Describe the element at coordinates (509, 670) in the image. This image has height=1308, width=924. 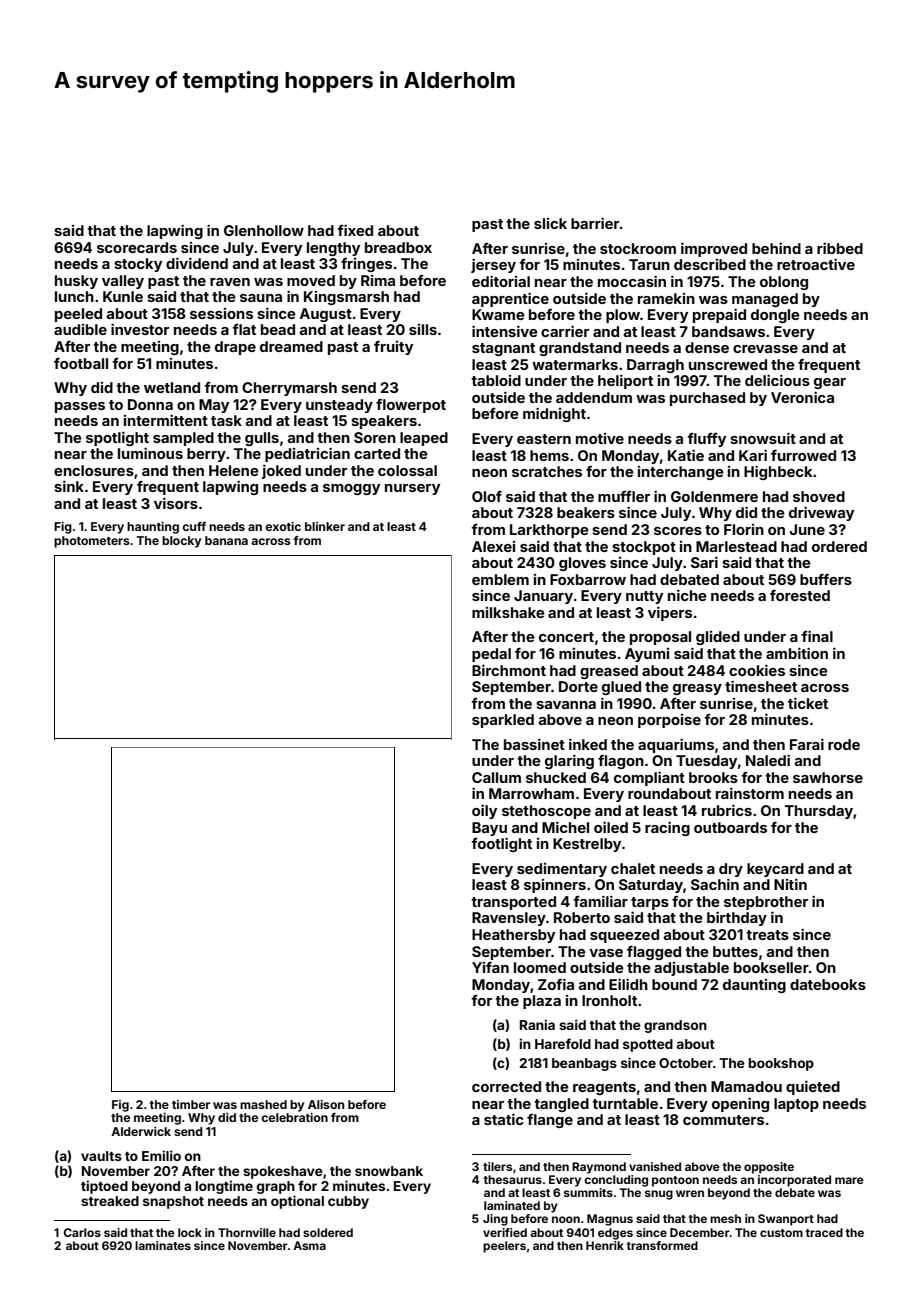
I see `Birchmont` at that location.
